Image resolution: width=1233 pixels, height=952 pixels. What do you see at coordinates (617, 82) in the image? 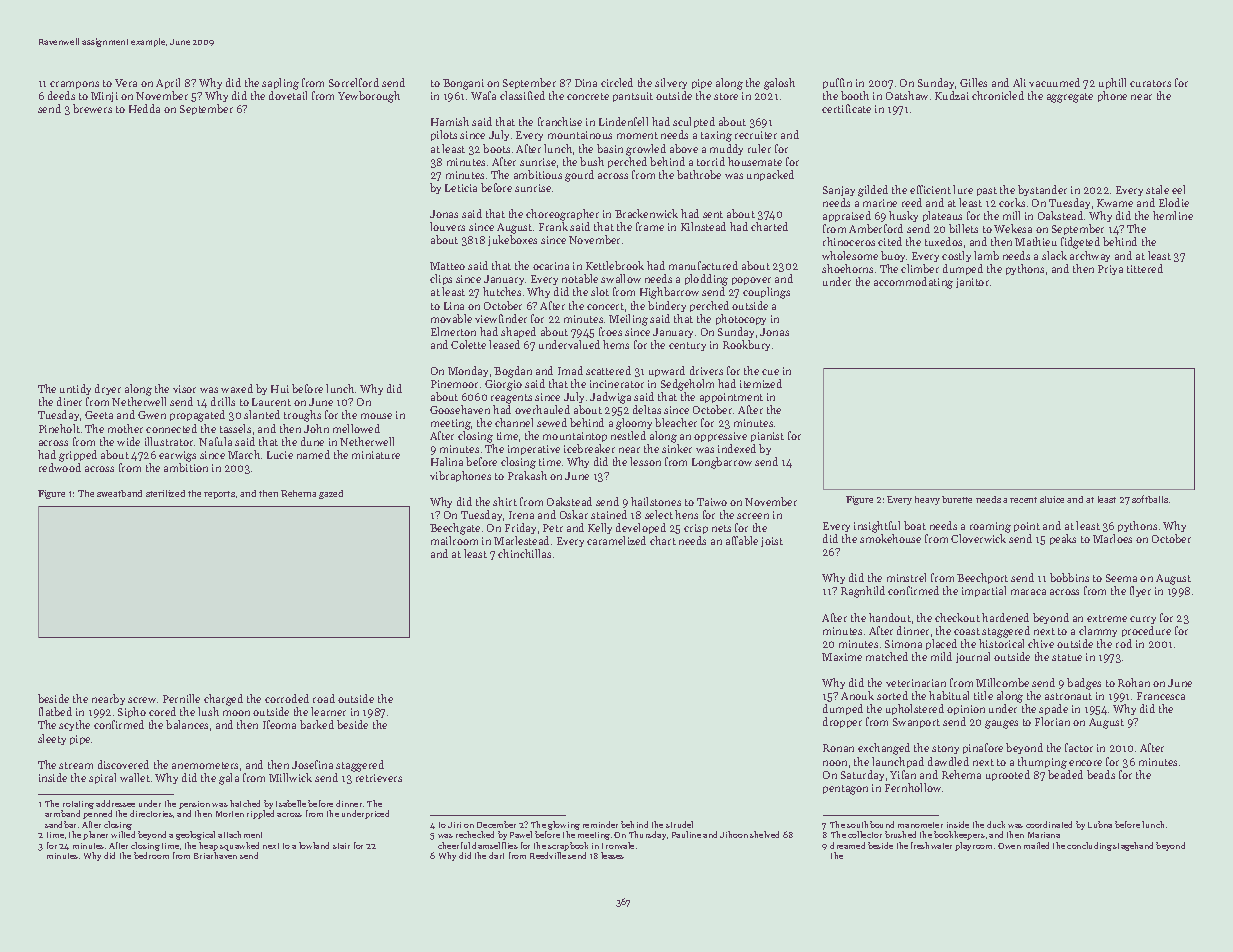
I see `circled` at bounding box center [617, 82].
